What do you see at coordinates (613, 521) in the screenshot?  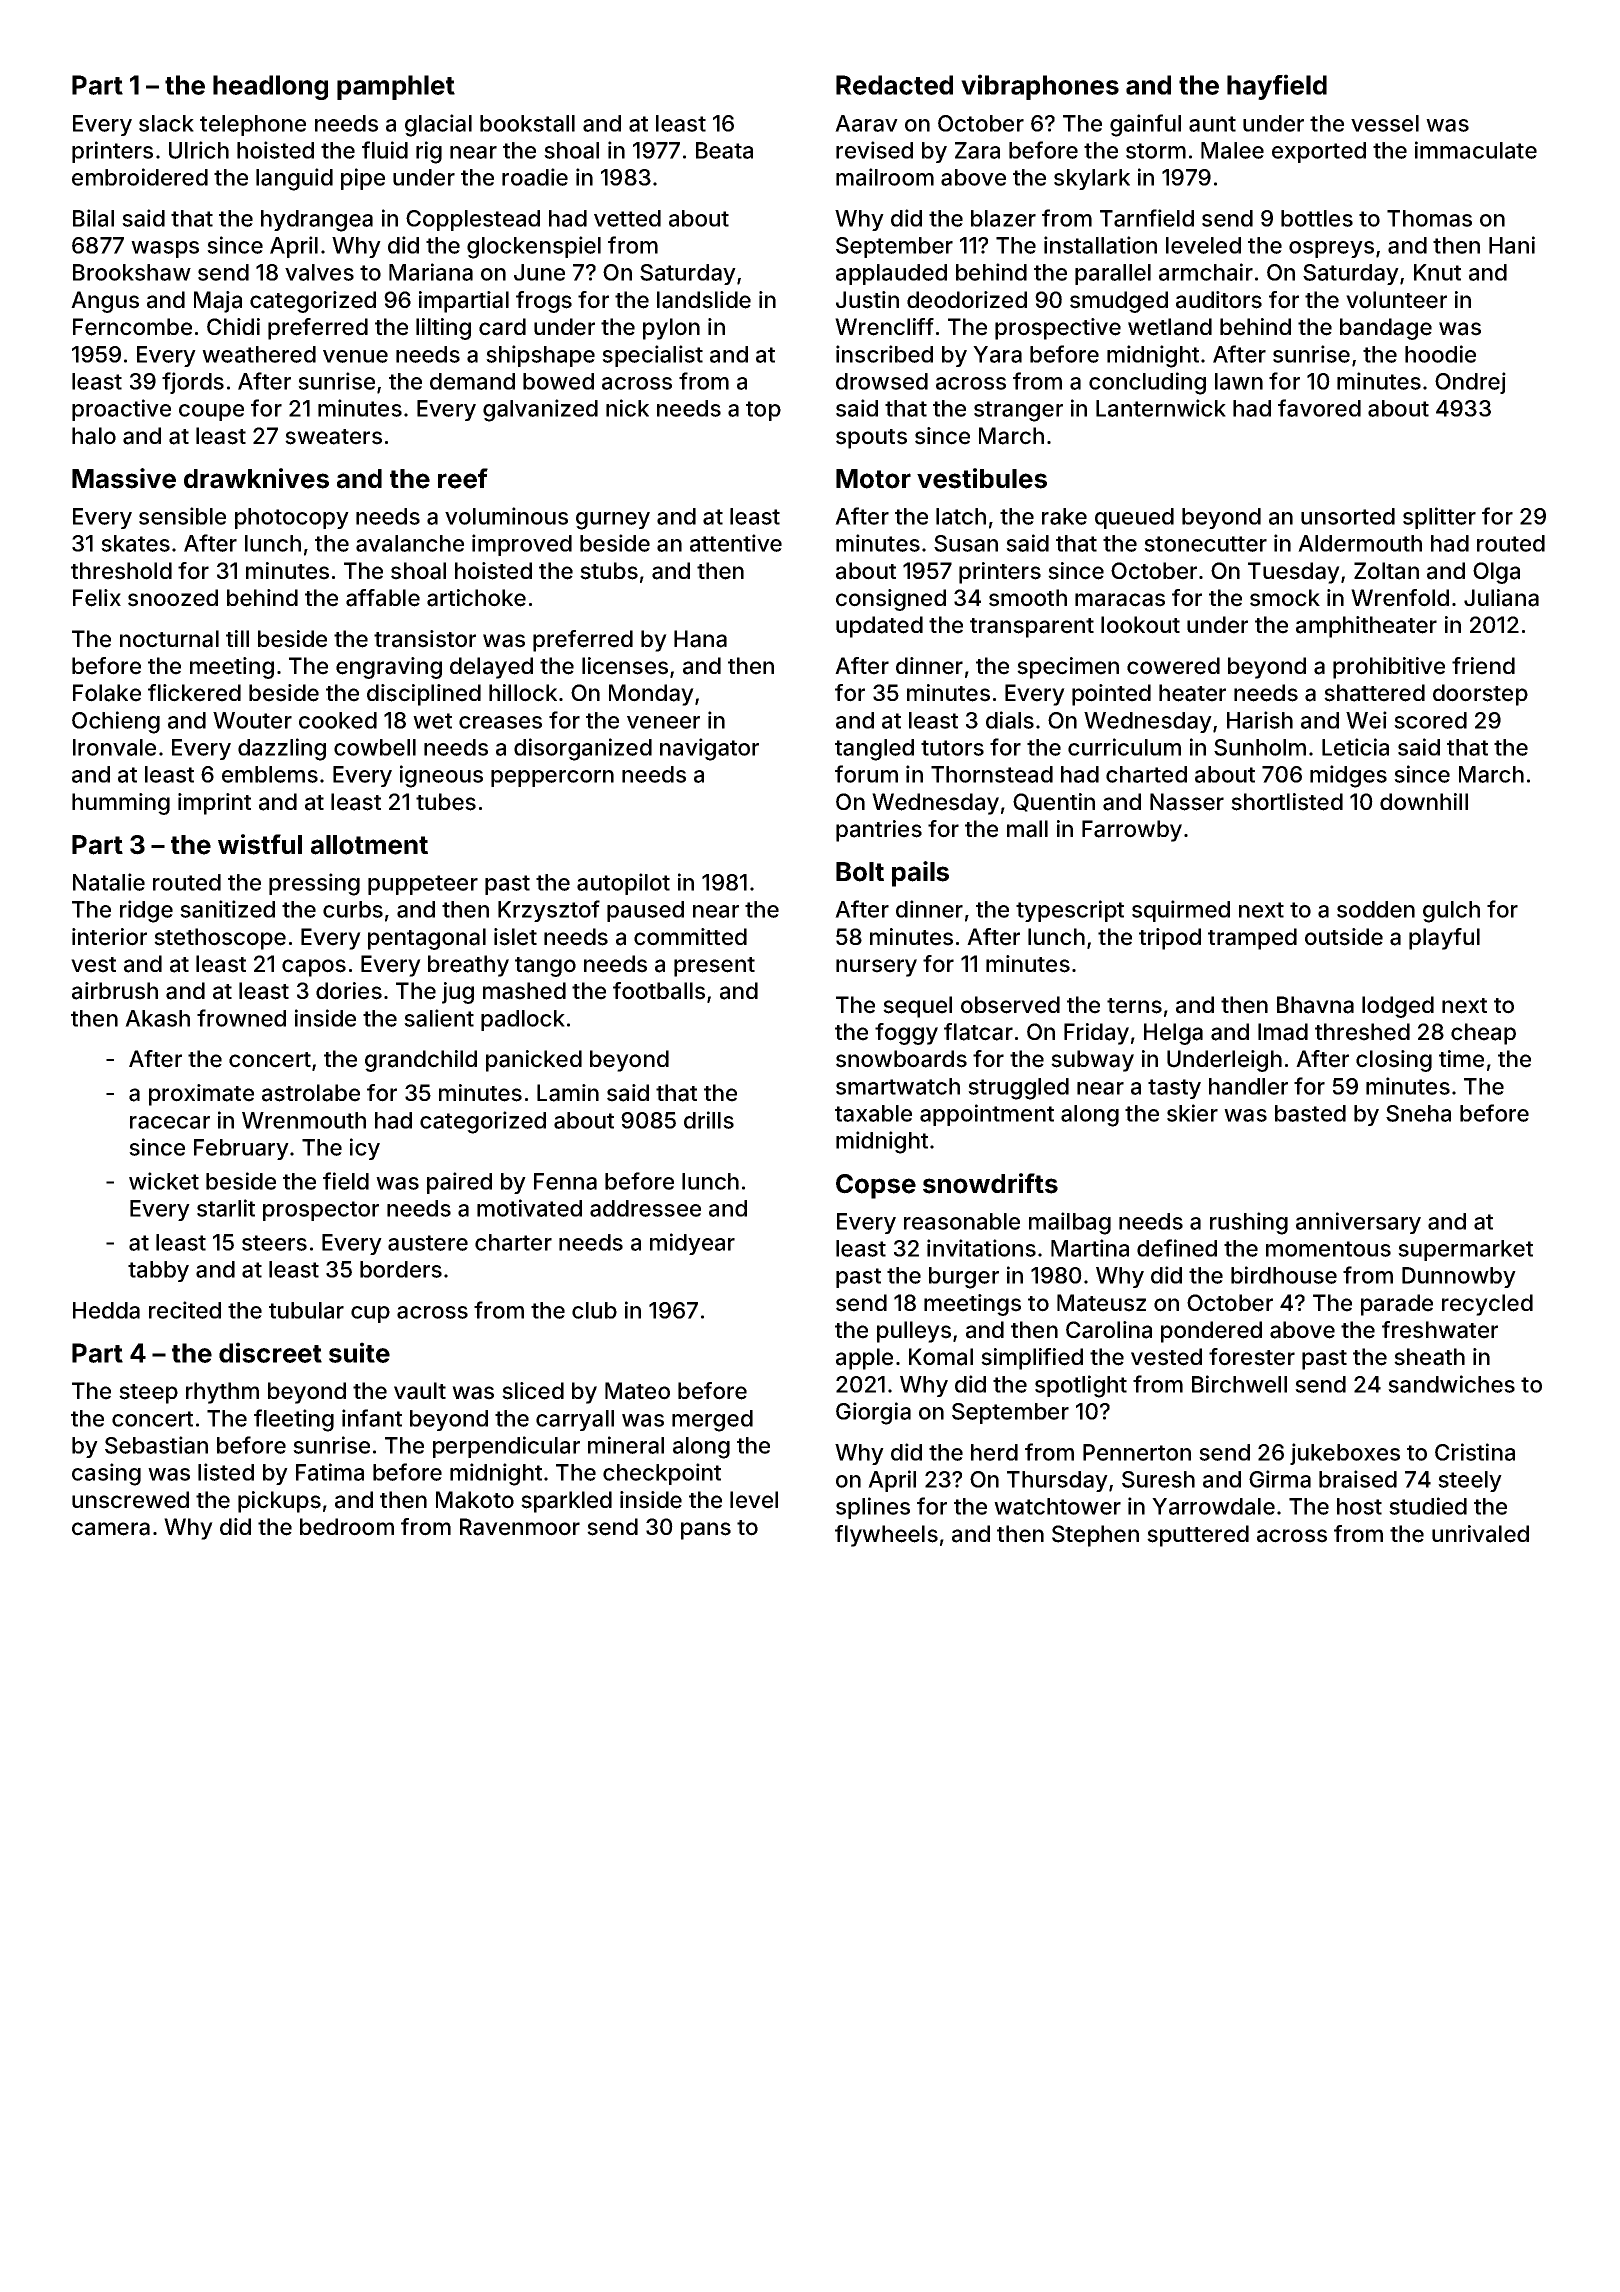 I see `gurney` at bounding box center [613, 521].
